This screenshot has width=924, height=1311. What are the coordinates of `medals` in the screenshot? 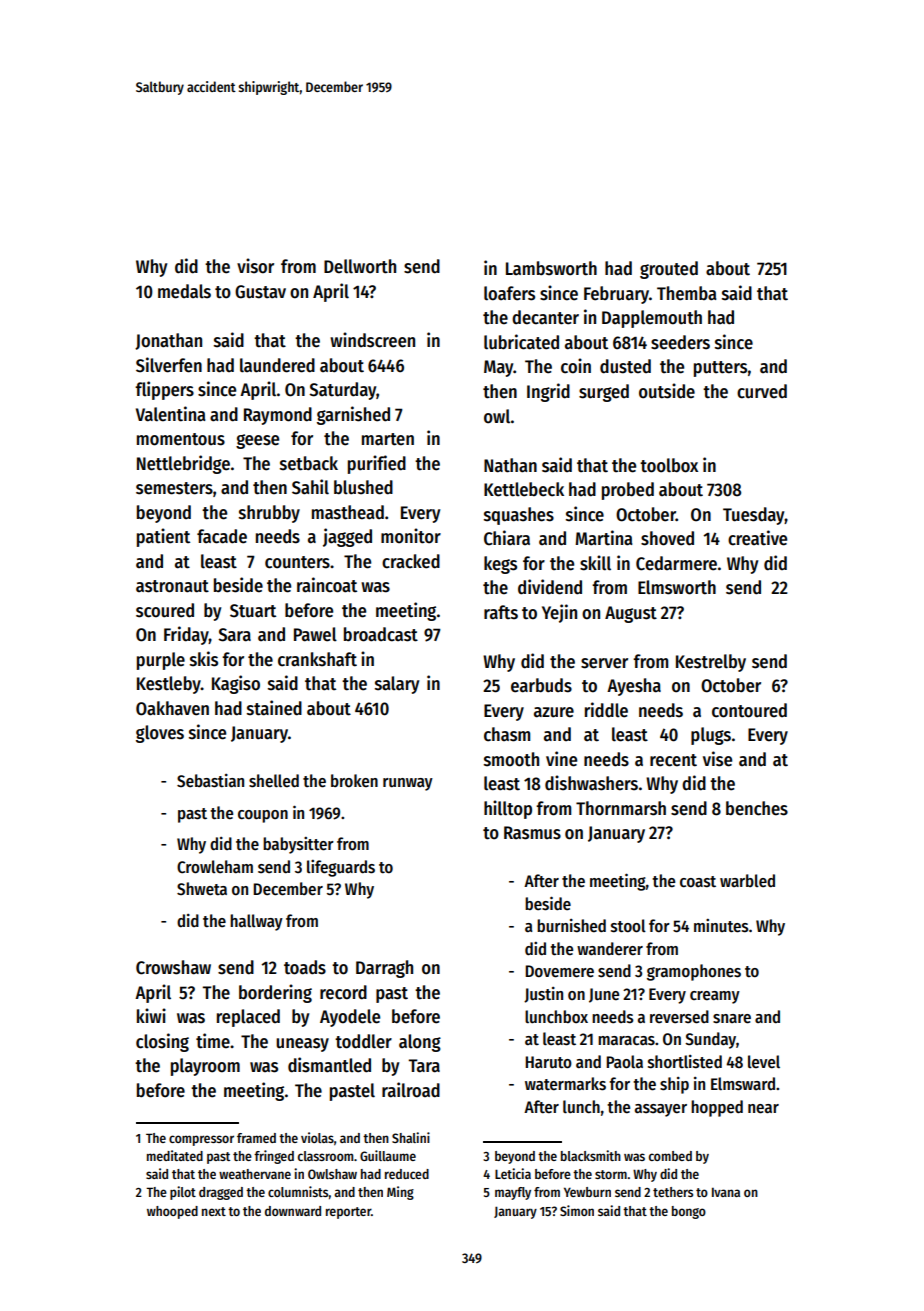 It's located at (184, 291).
